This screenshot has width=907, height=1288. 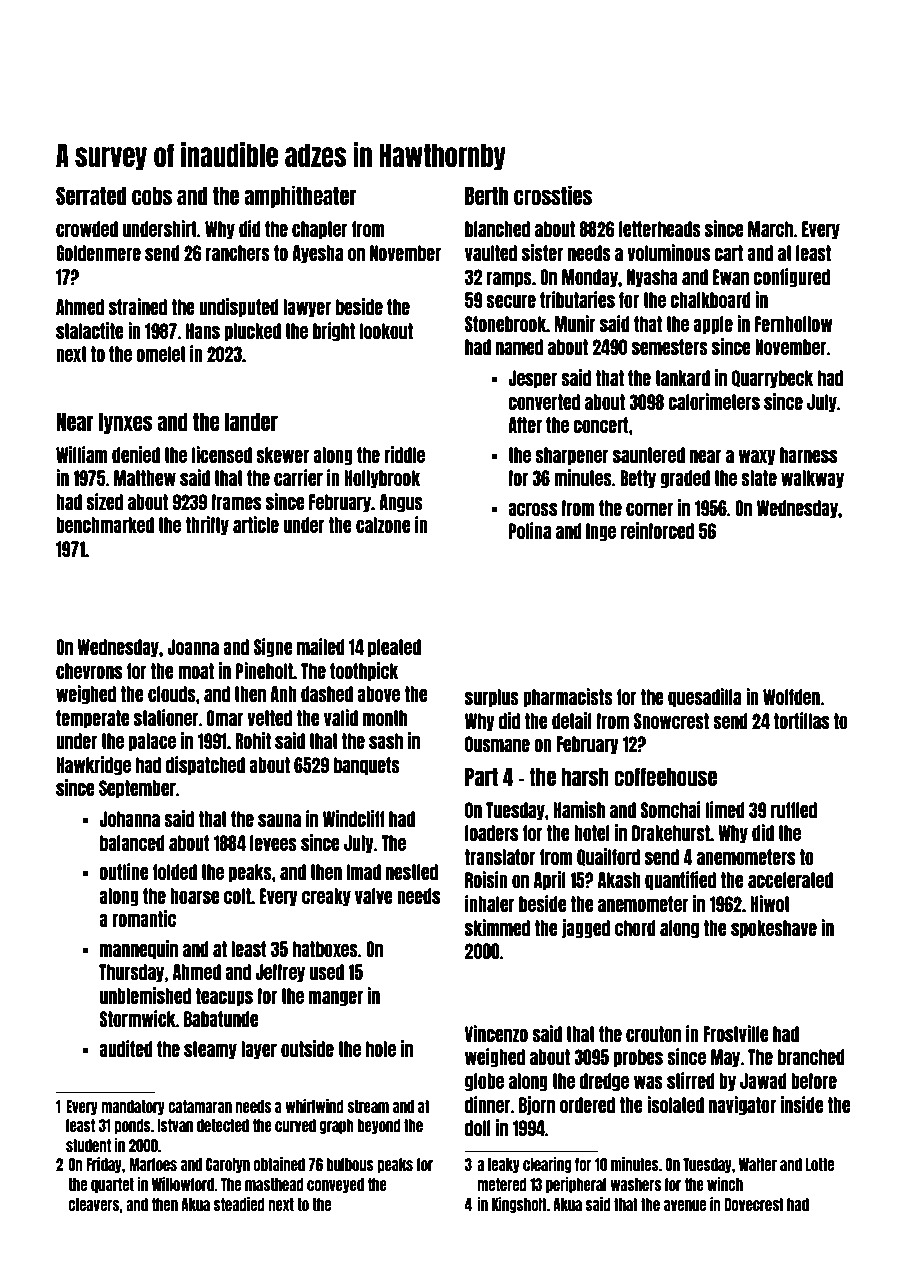 I want to click on cleavers, so click(x=94, y=1204).
